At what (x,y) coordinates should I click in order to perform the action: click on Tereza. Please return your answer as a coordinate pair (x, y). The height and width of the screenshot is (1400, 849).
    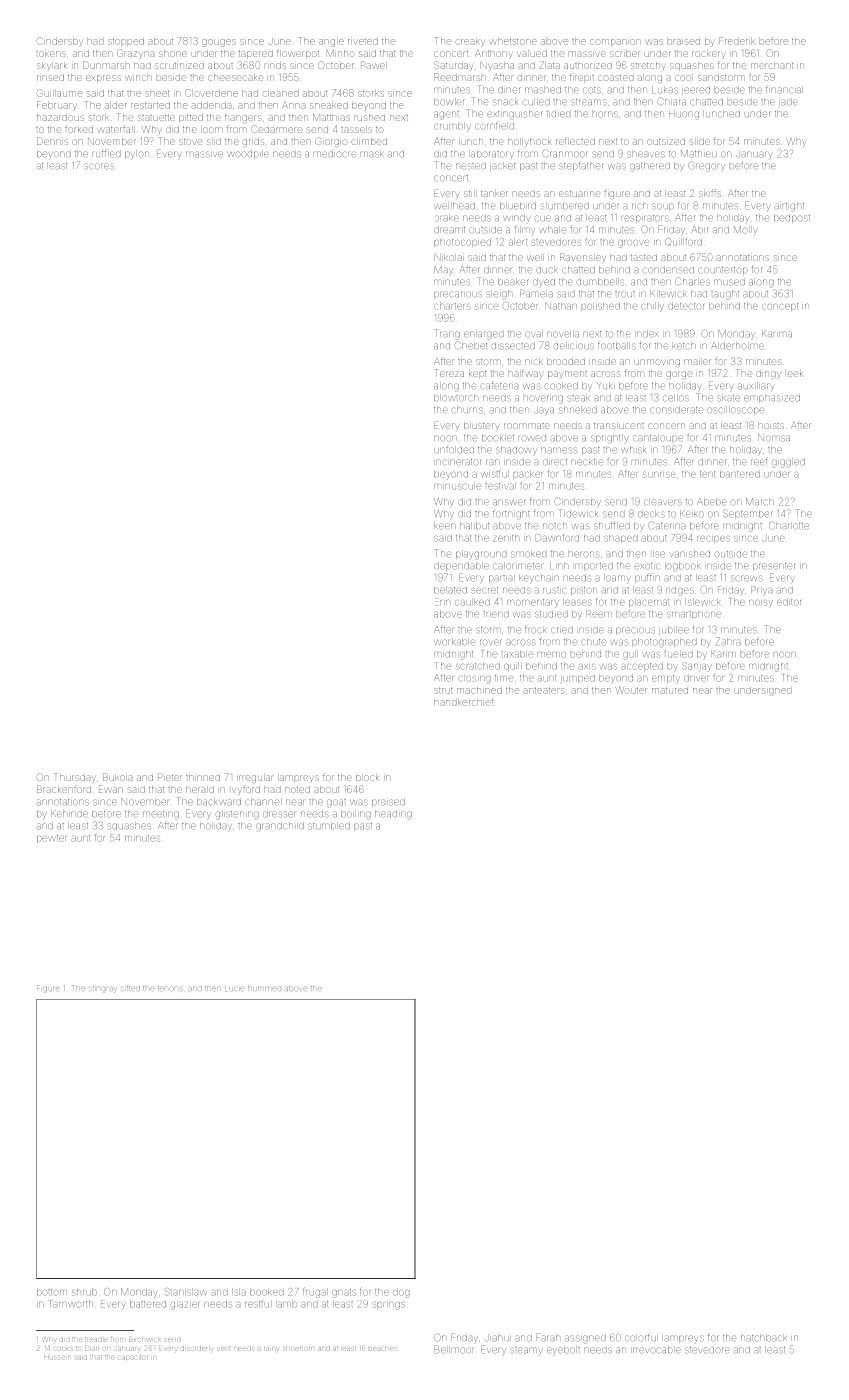
    Looking at the image, I should click on (450, 373).
